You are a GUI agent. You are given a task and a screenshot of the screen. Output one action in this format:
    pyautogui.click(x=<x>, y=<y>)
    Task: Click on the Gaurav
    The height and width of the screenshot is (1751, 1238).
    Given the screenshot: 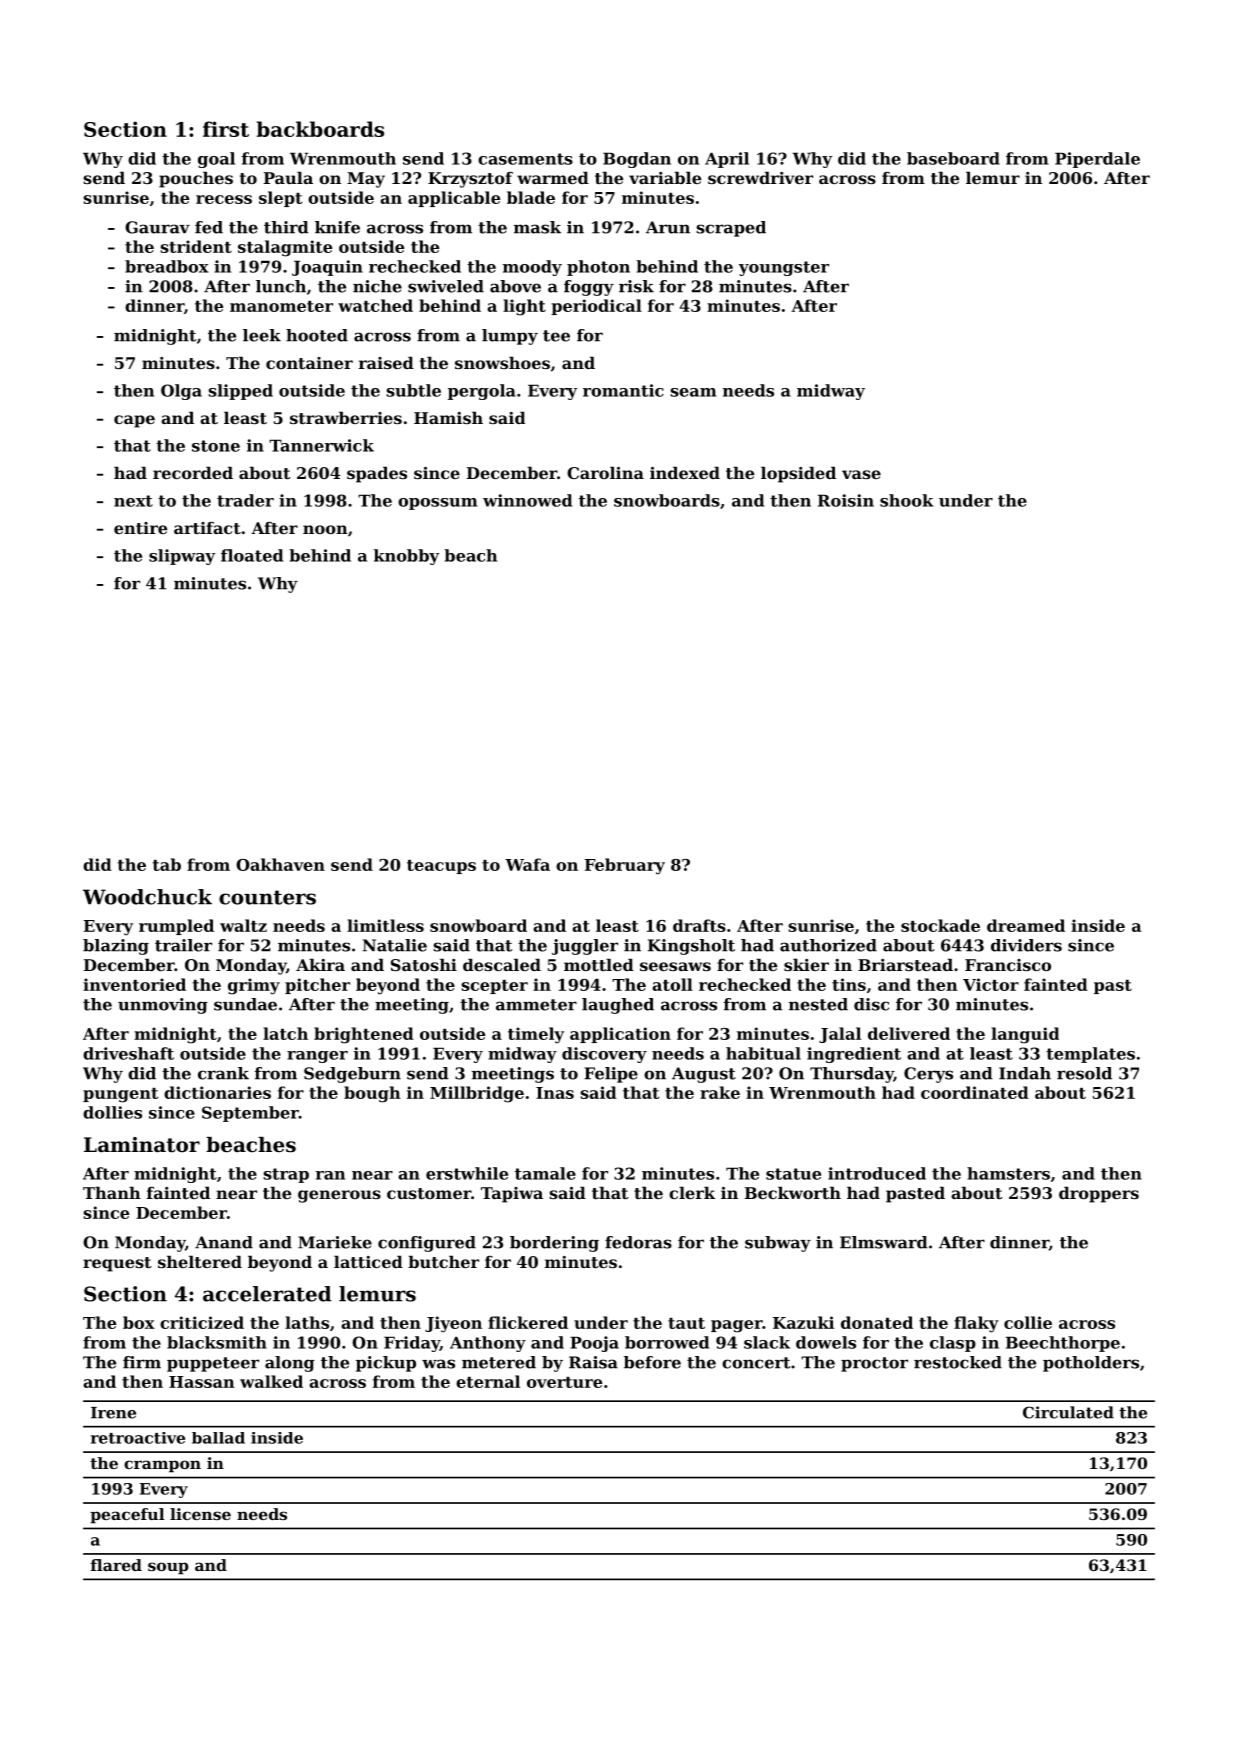 What is the action you would take?
    pyautogui.click(x=157, y=227)
